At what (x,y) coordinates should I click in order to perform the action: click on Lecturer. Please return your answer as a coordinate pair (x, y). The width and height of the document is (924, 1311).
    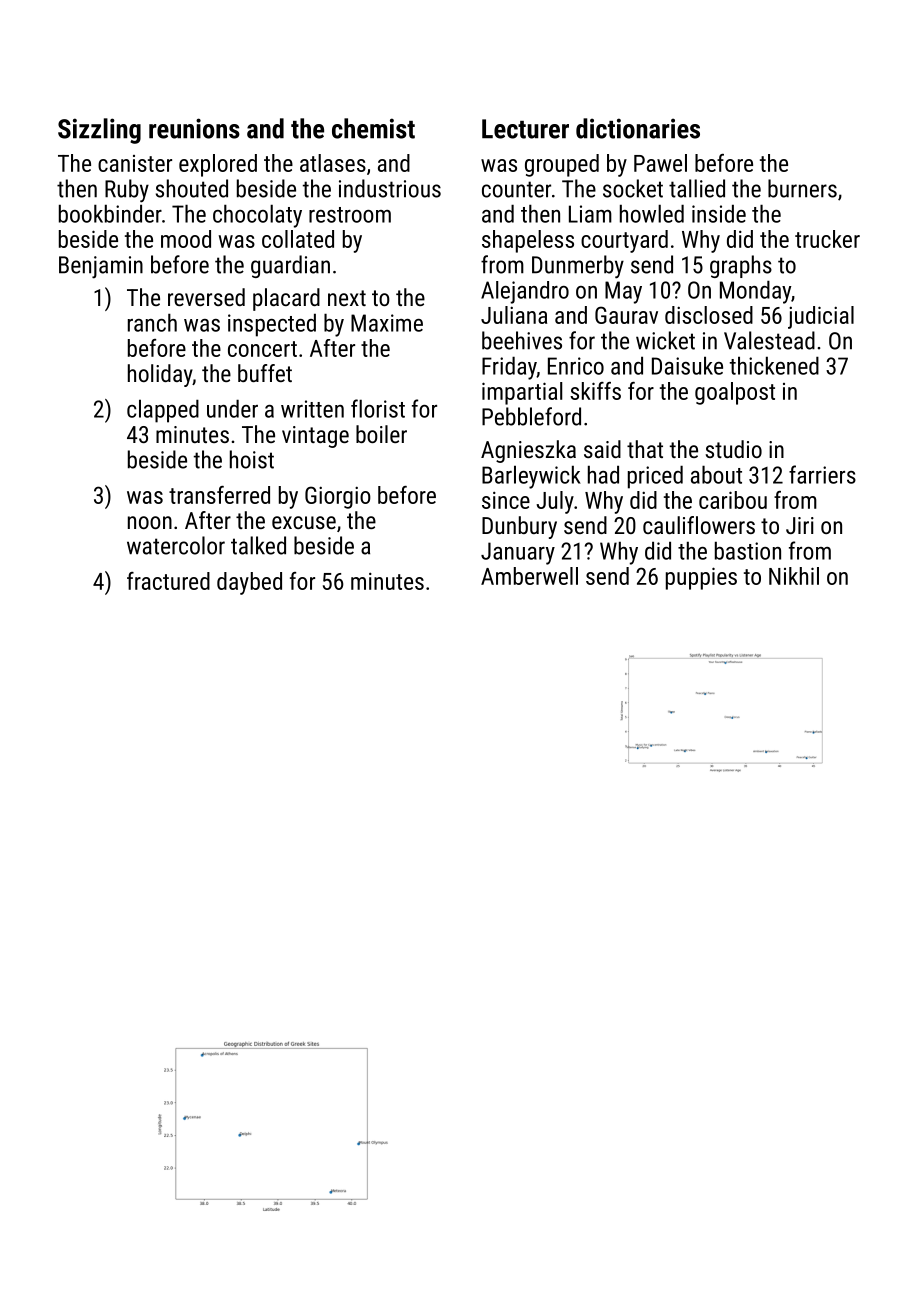
    Looking at the image, I should click on (525, 129).
